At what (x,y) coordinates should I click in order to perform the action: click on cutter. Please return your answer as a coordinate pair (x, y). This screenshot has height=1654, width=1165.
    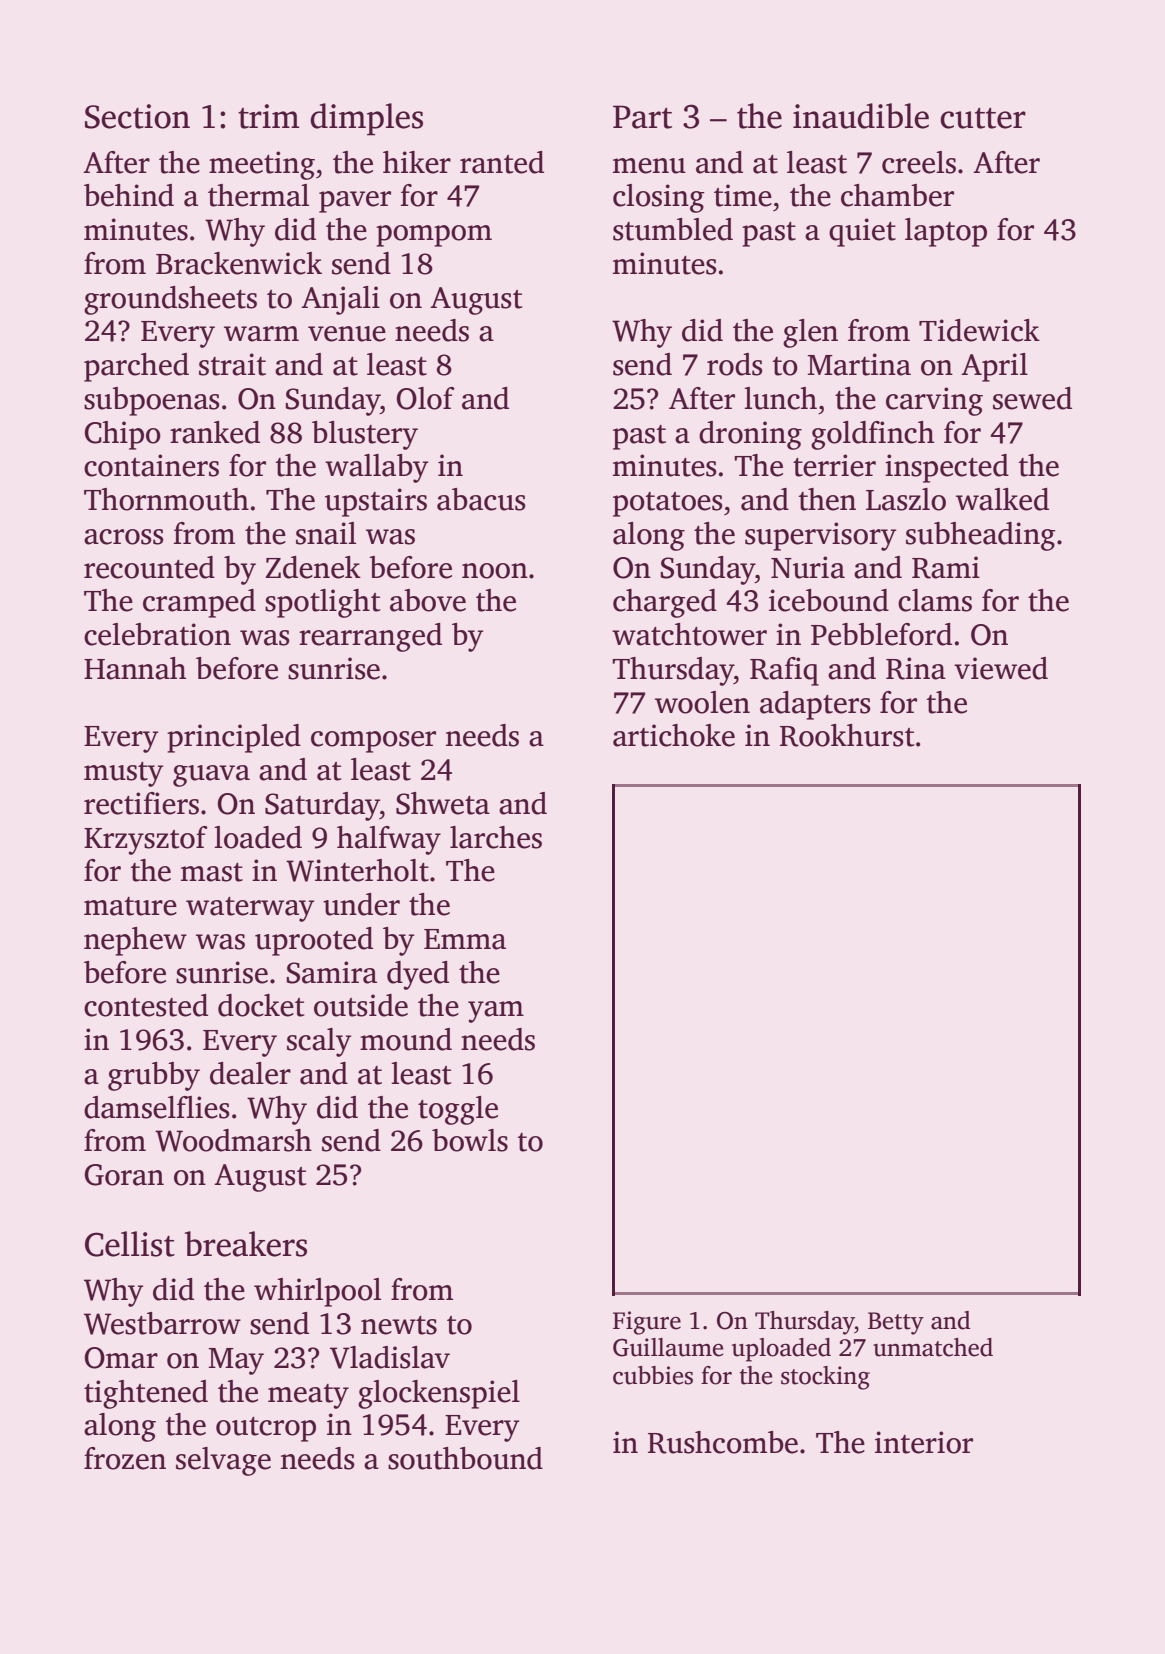
    Looking at the image, I should click on (983, 118).
